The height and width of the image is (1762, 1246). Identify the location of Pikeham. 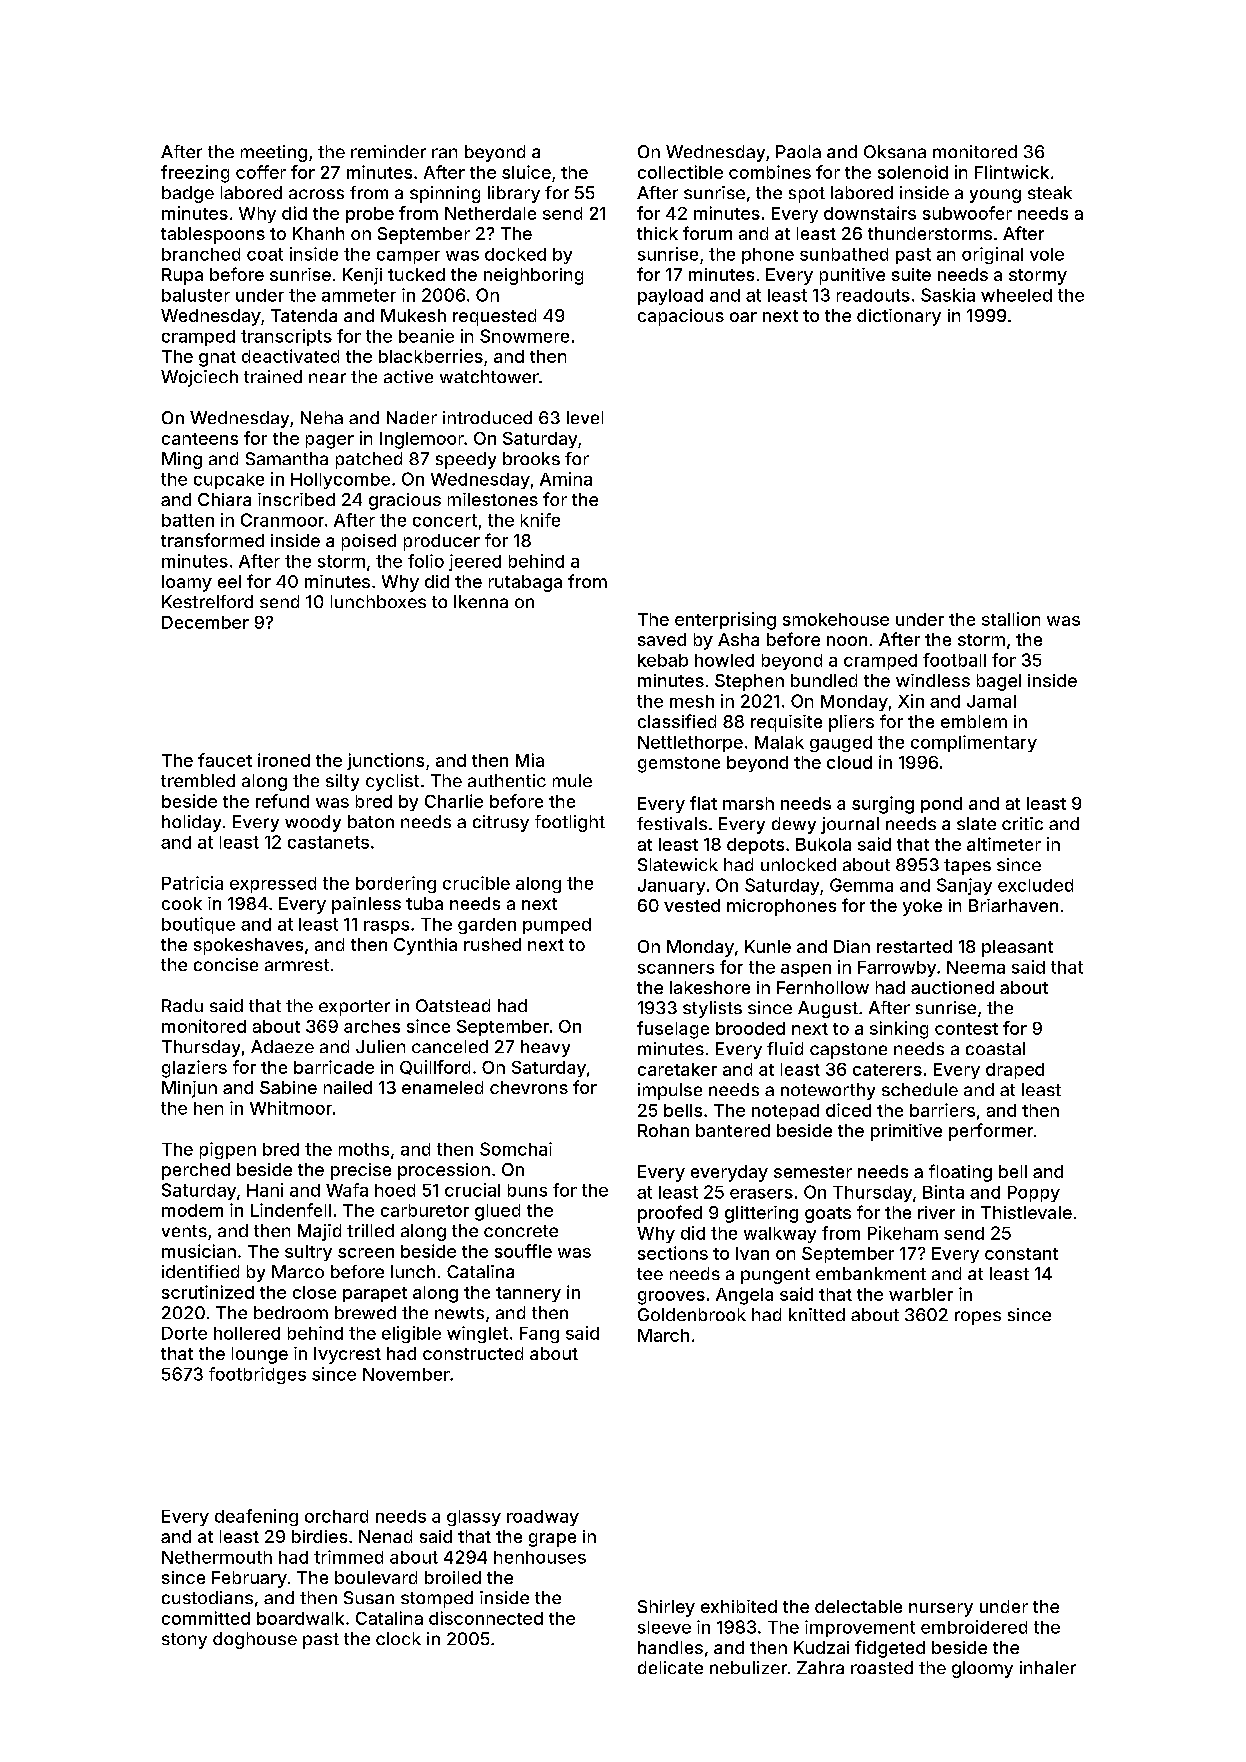
(903, 1233).
